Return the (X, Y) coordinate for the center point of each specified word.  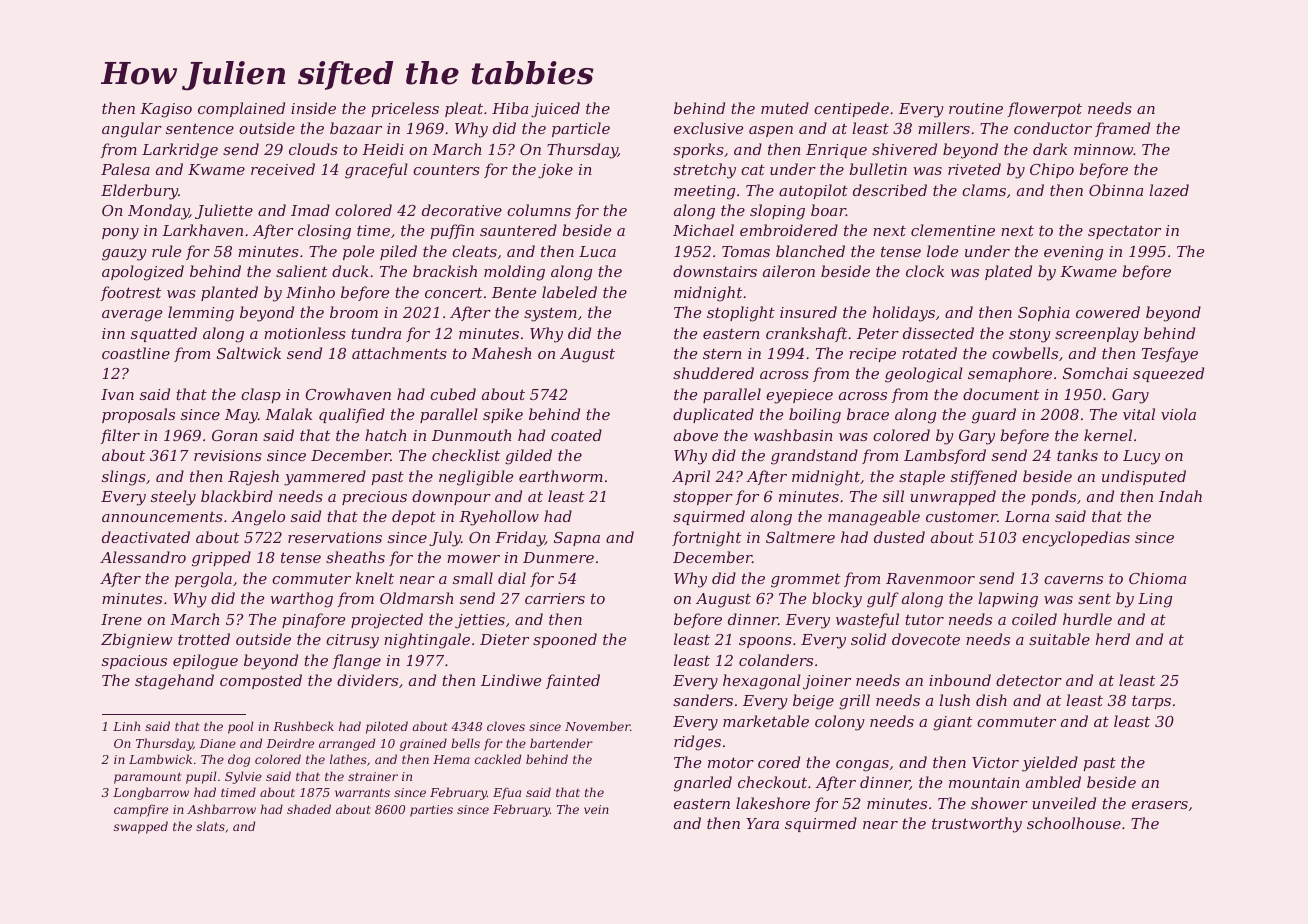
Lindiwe (511, 680)
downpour (451, 497)
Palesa (125, 169)
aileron (789, 271)
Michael (703, 230)
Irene (121, 619)
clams (984, 190)
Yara (762, 823)
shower (999, 803)
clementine (953, 230)
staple (922, 477)
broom (354, 312)
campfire (141, 810)
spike (503, 415)
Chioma (1157, 578)
